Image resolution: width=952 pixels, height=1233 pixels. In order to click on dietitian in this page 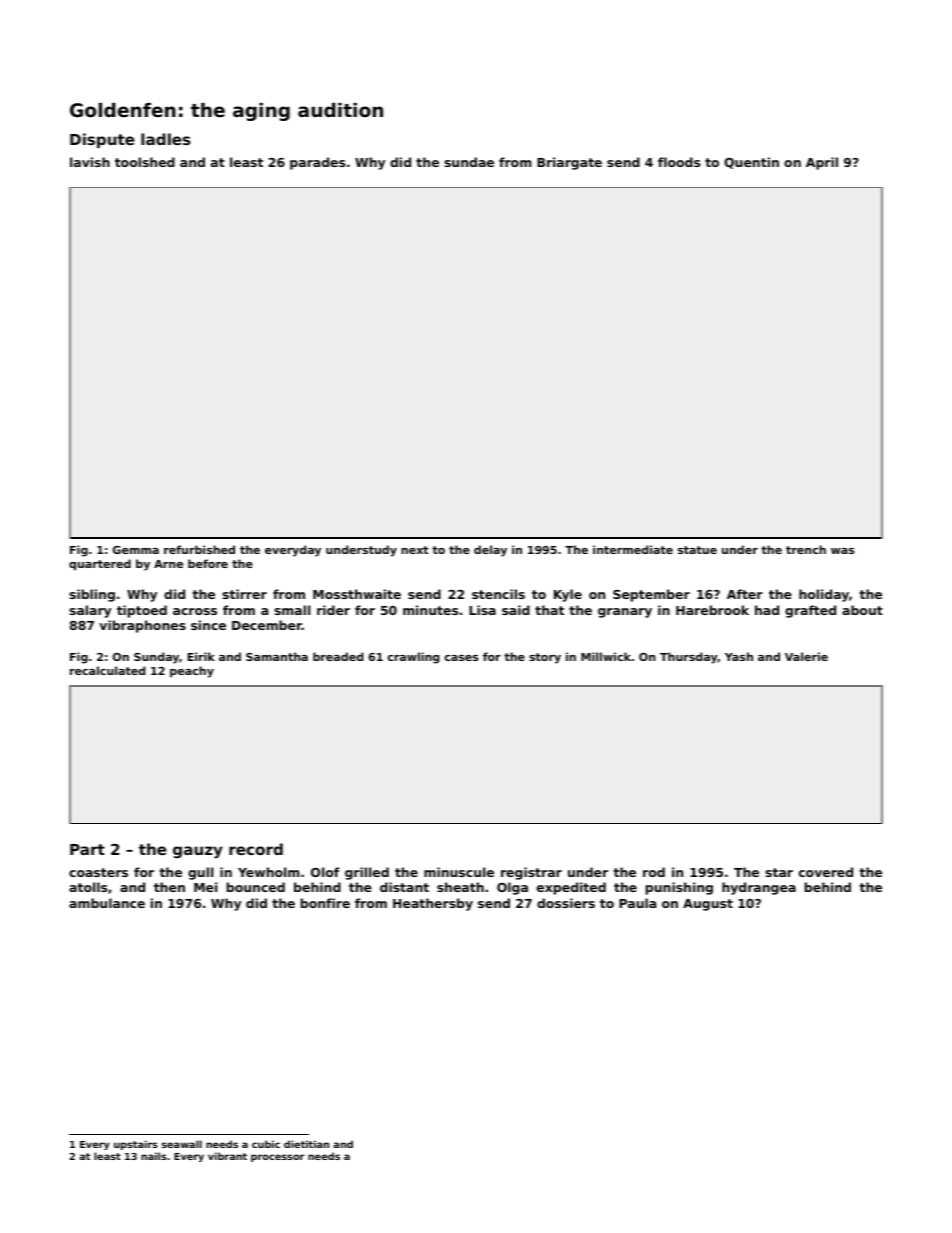, I will do `click(306, 1144)`.
